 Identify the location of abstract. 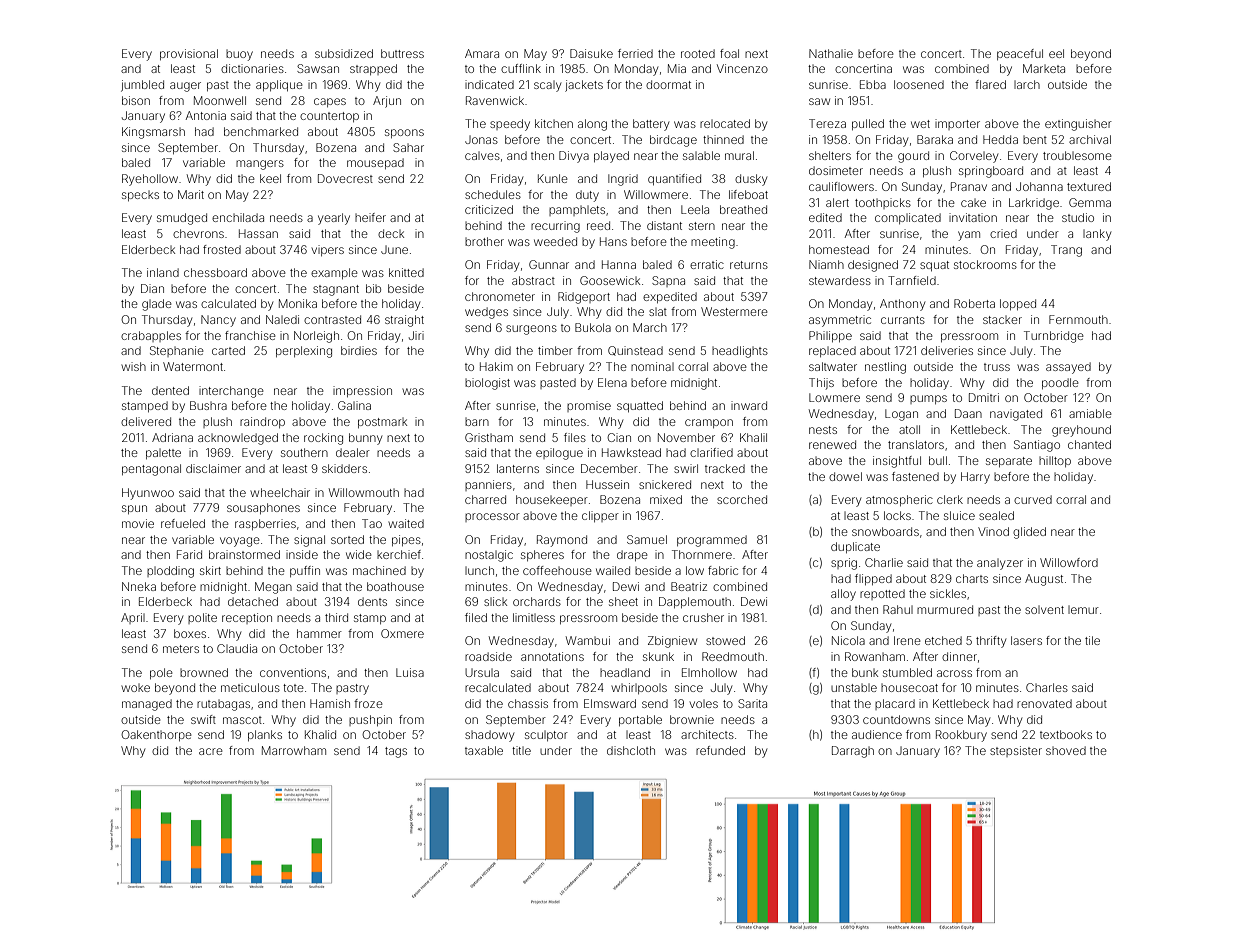
(533, 280).
